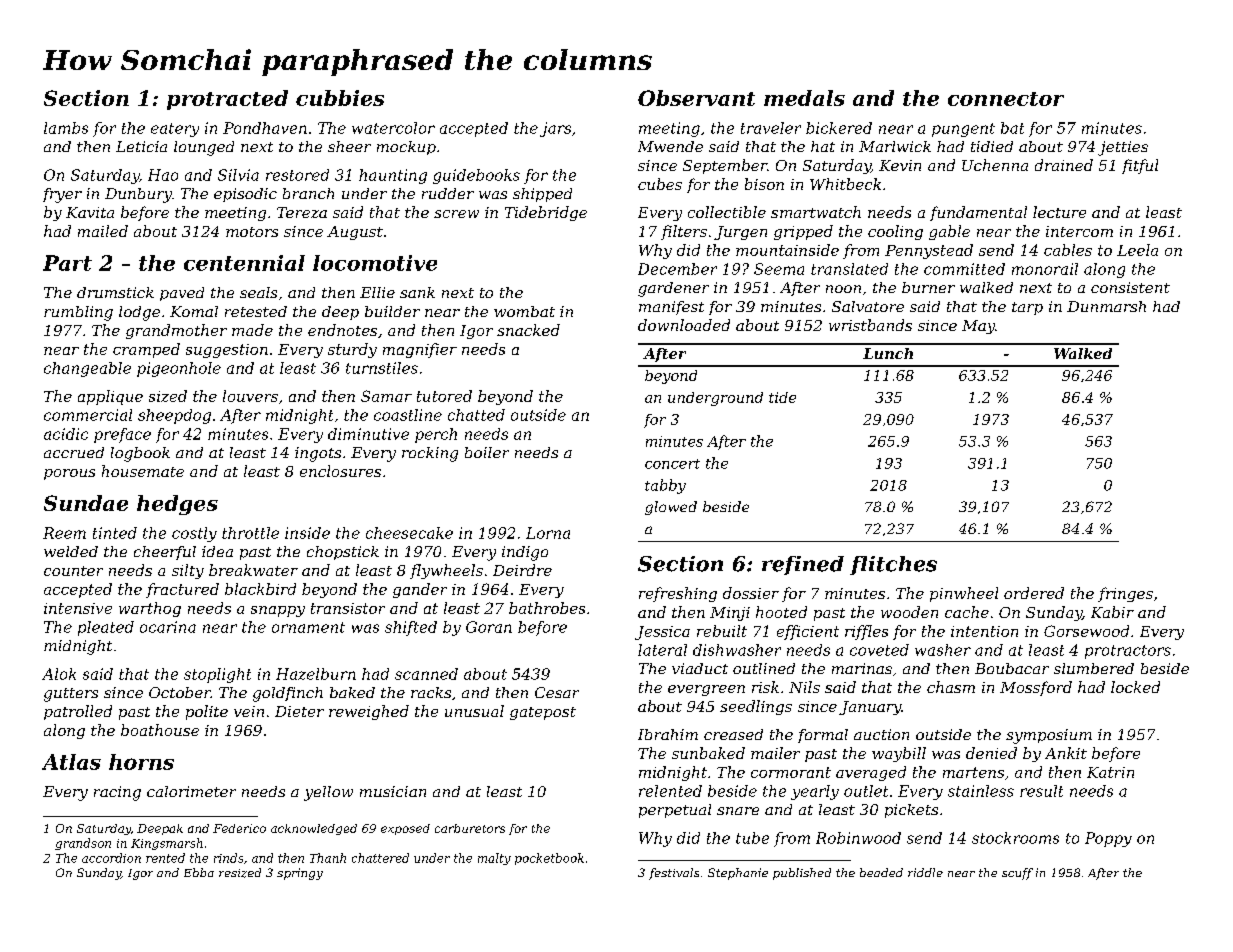 The width and height of the image is (1233, 952). Describe the element at coordinates (1137, 250) in the image. I see `Leela` at that location.
